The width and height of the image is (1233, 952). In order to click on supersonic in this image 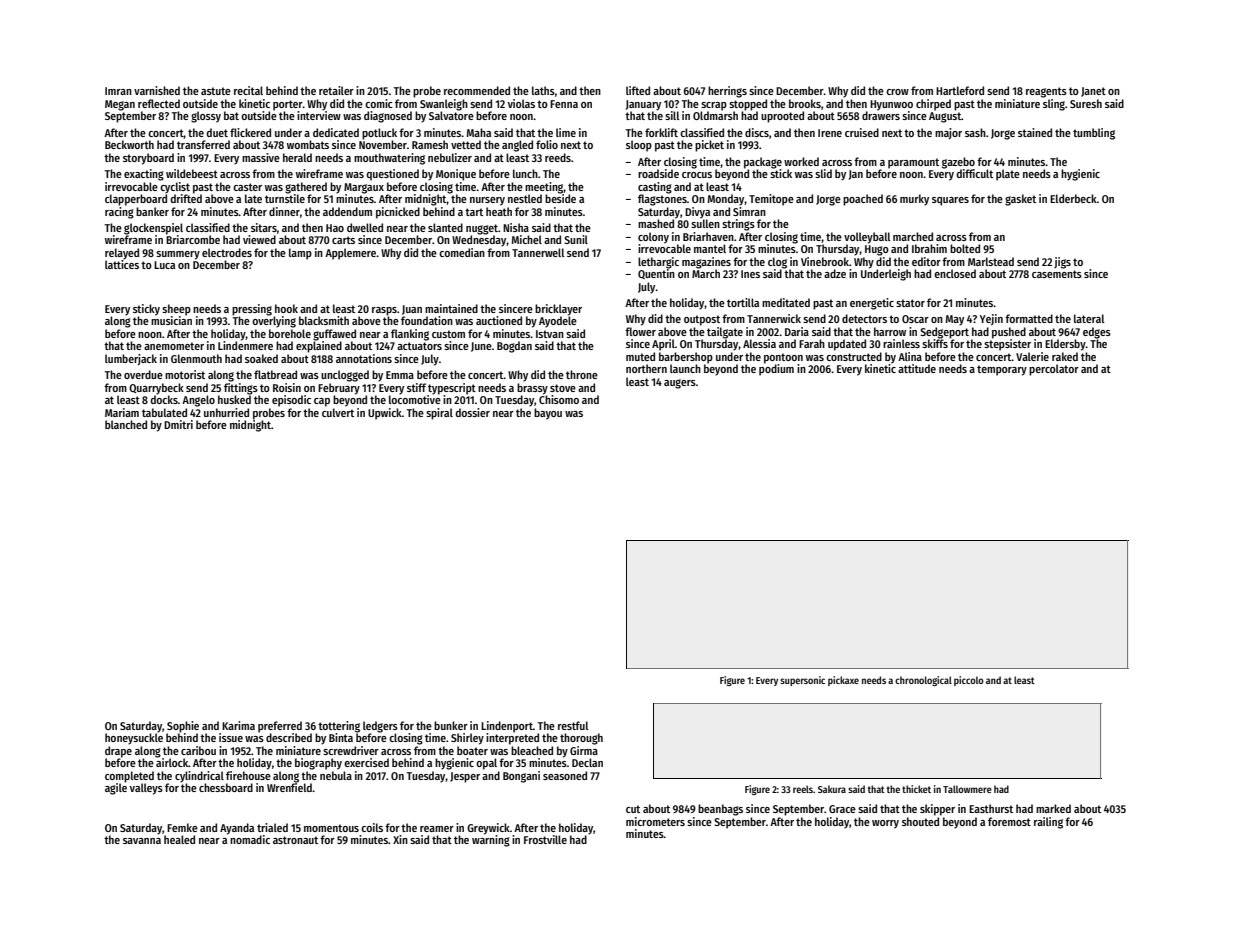, I will do `click(802, 681)`.
